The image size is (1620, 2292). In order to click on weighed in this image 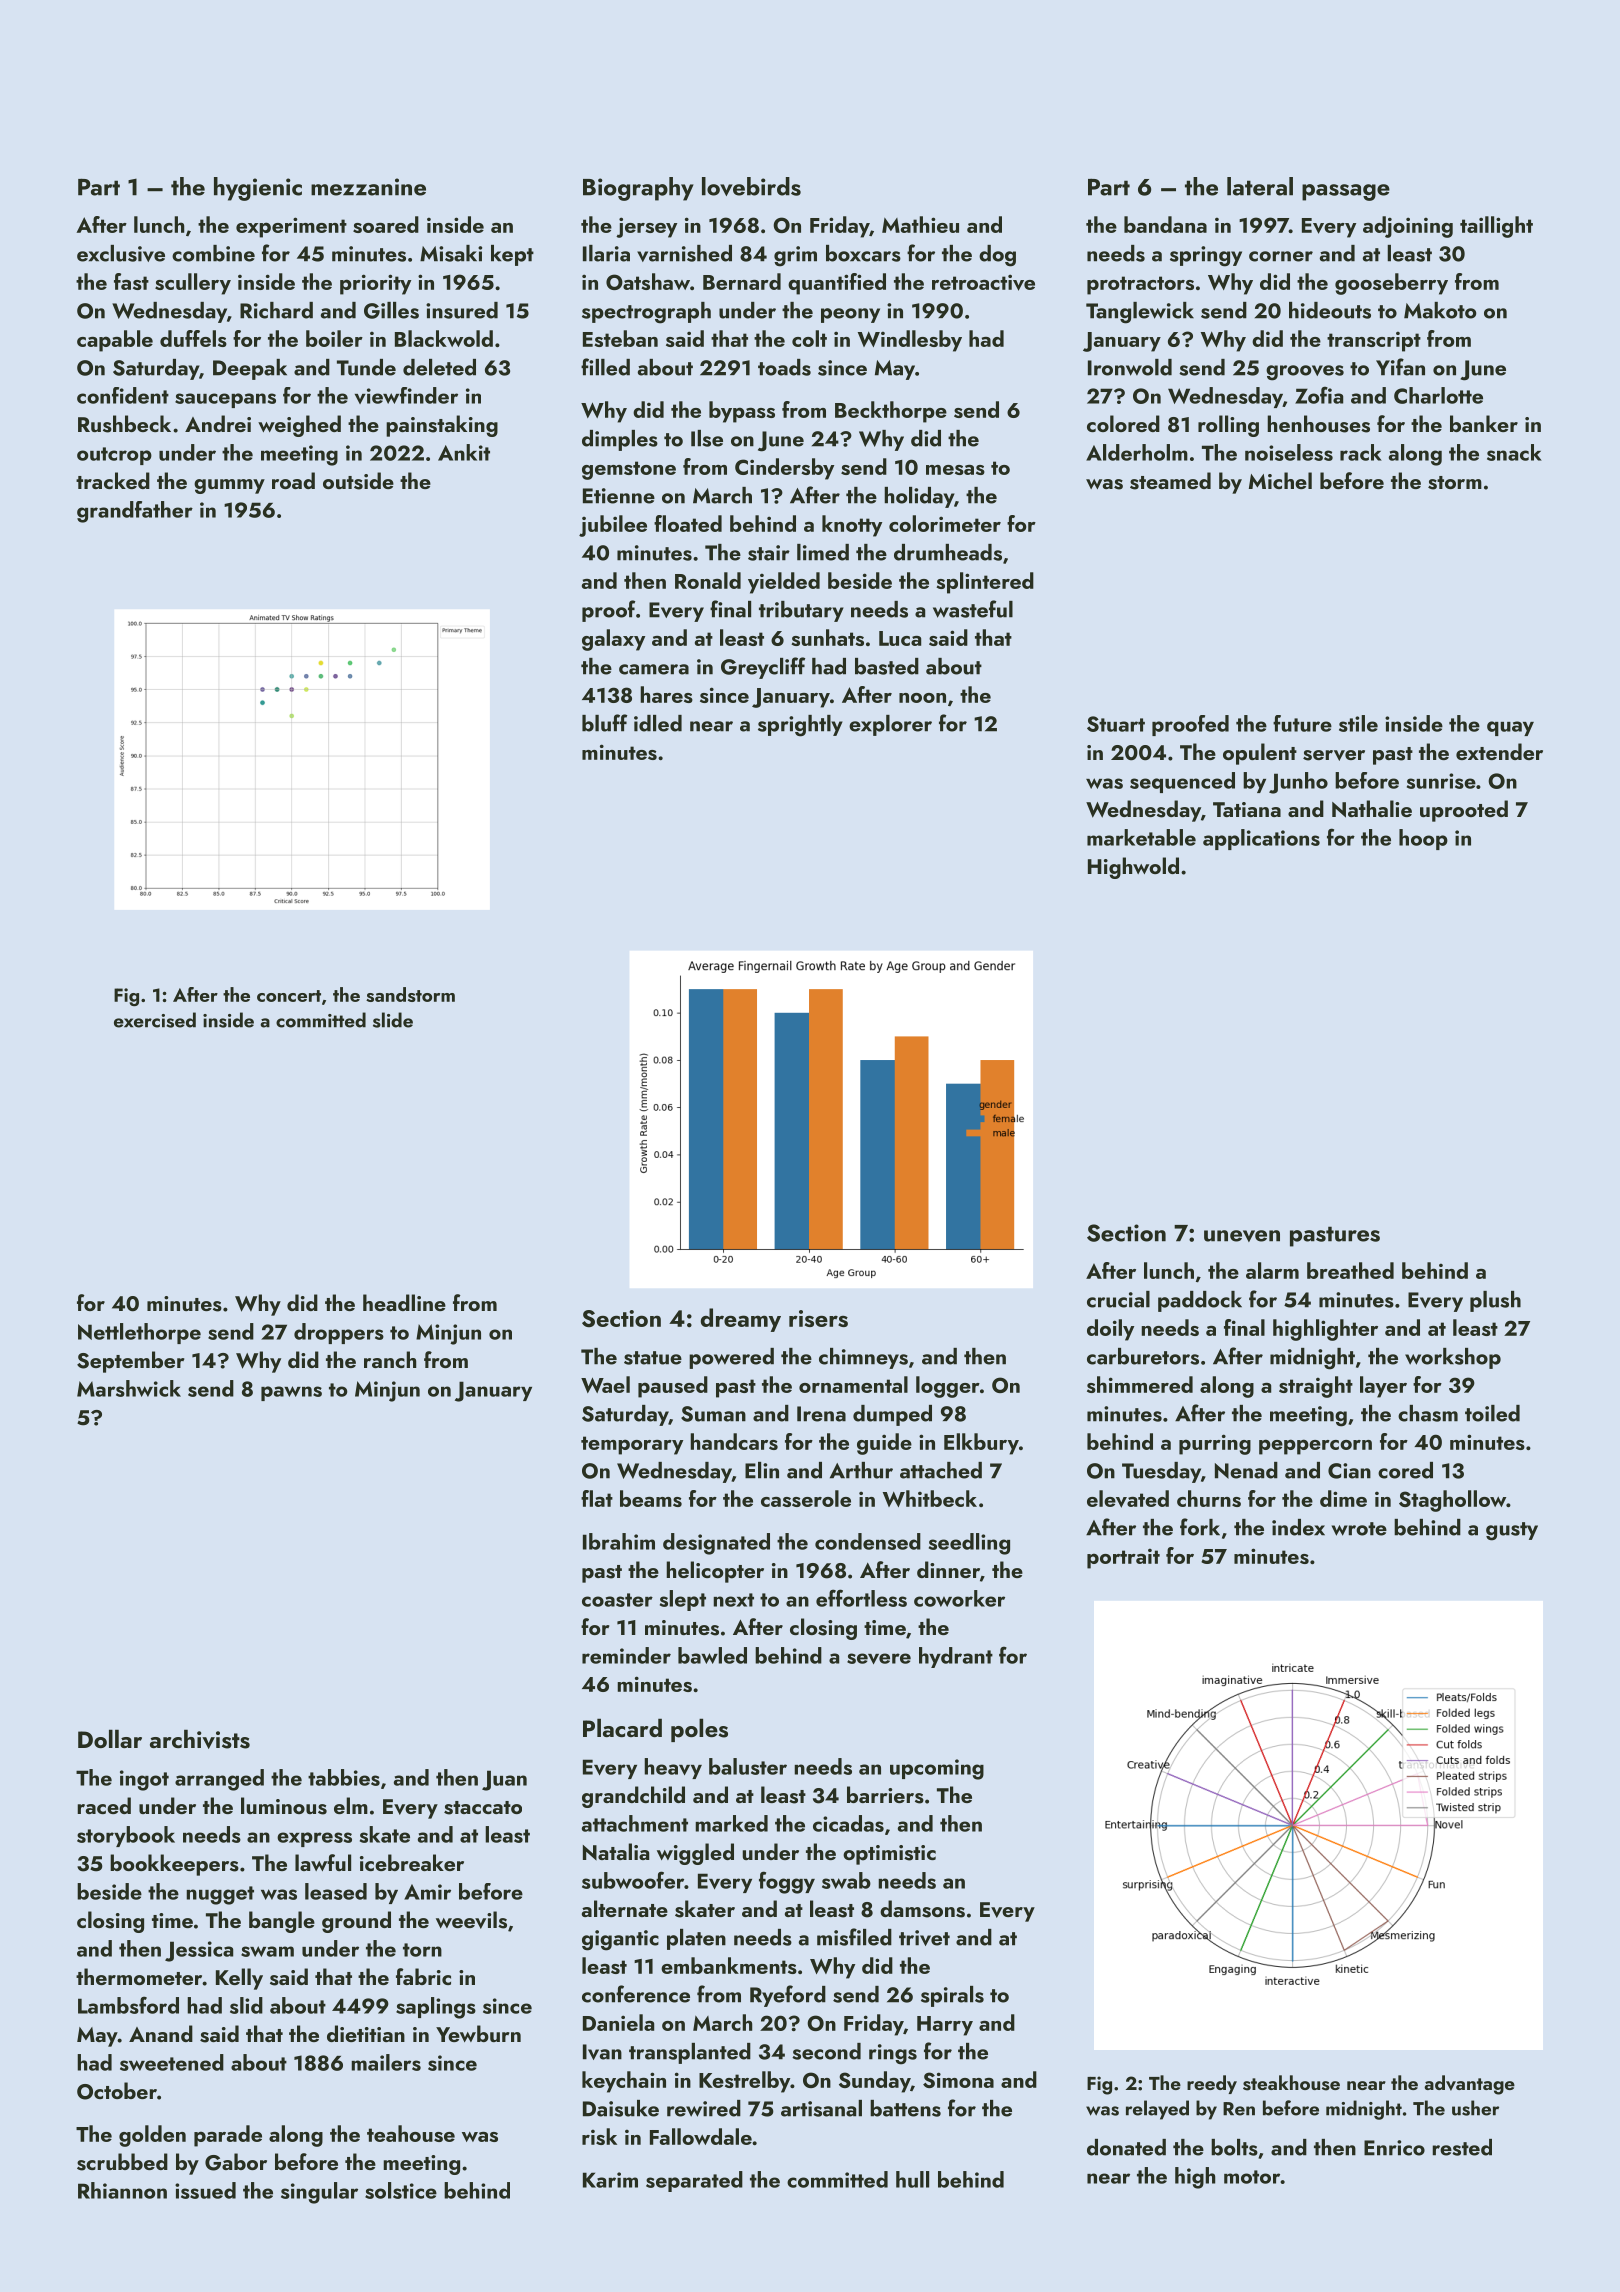, I will do `click(299, 426)`.
